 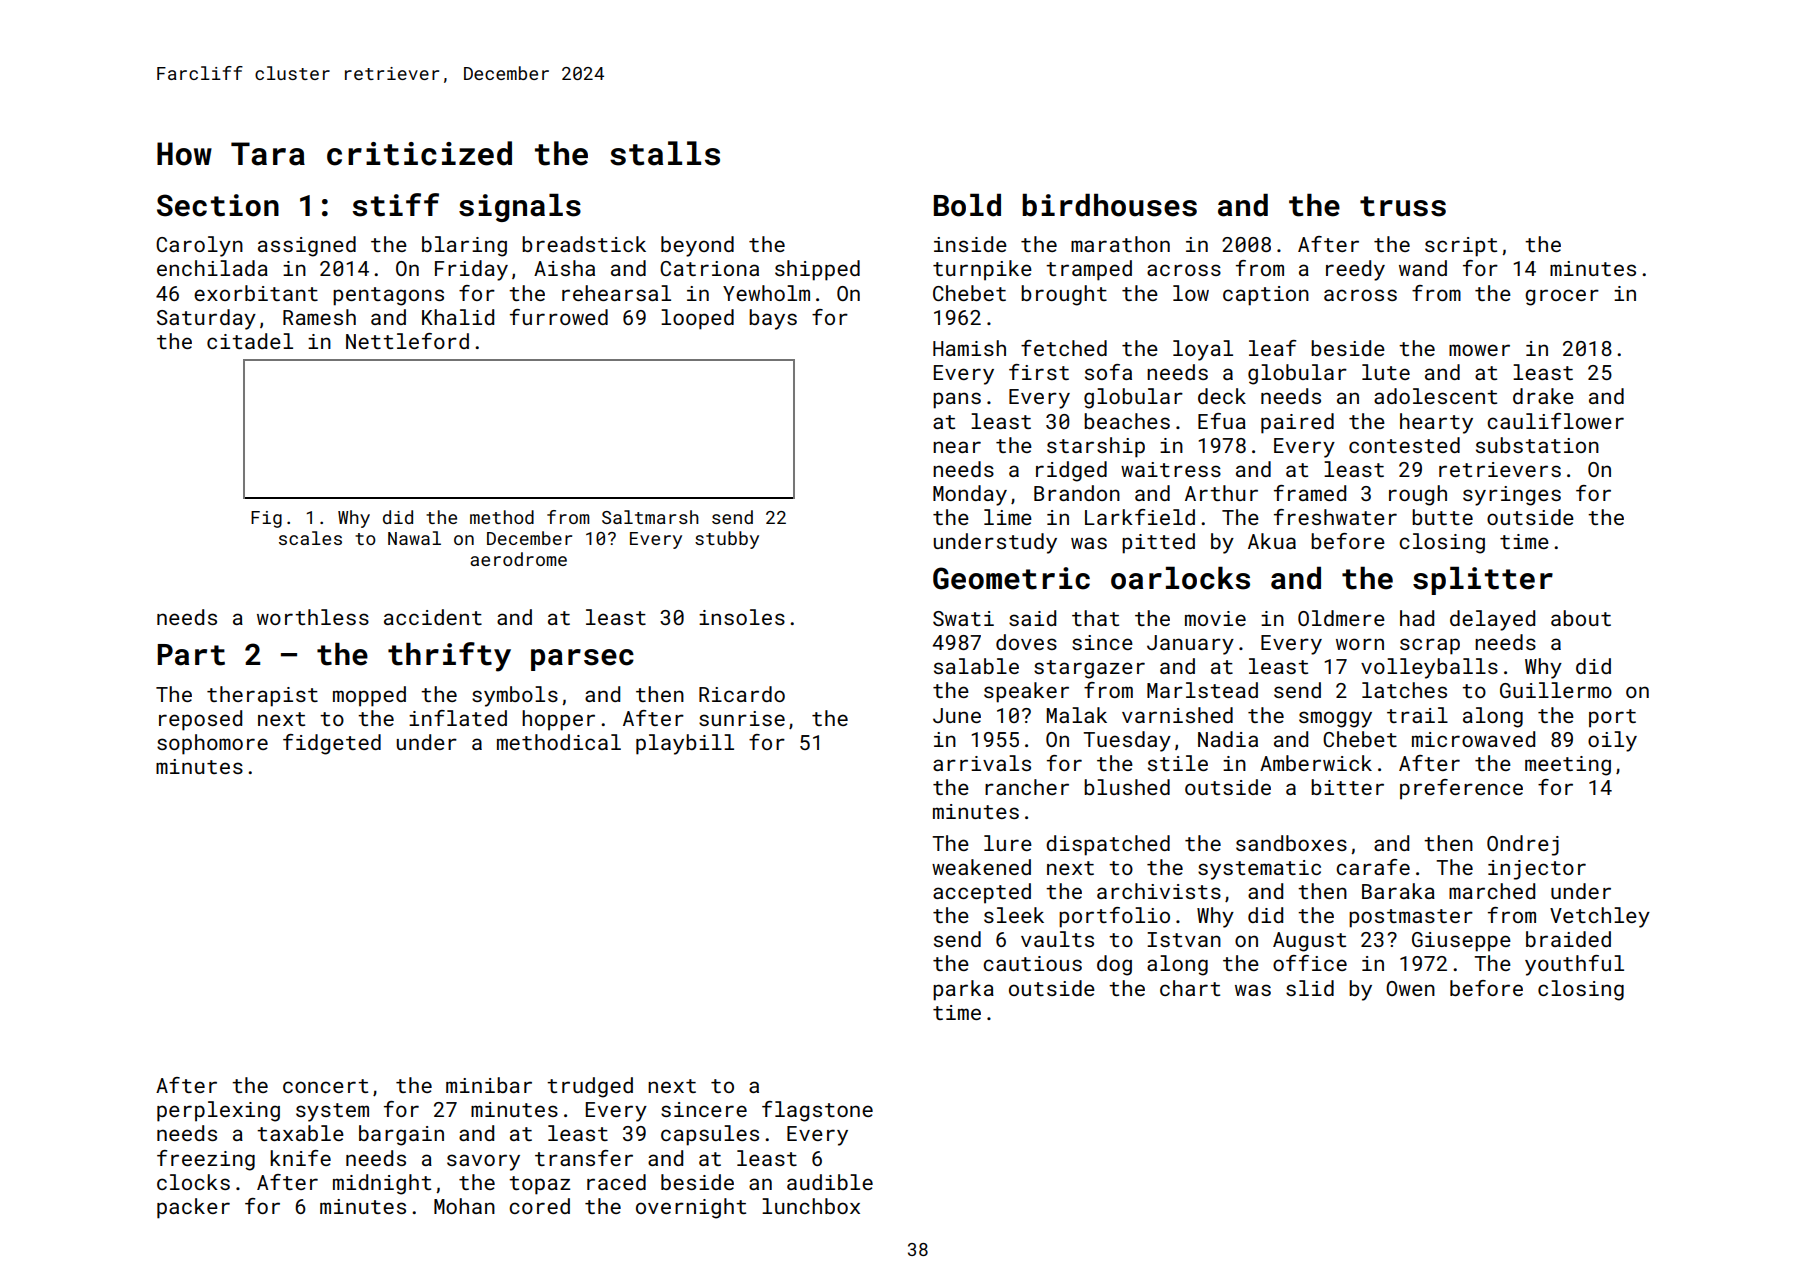 What do you see at coordinates (1562, 297) in the screenshot?
I see `grocer` at bounding box center [1562, 297].
